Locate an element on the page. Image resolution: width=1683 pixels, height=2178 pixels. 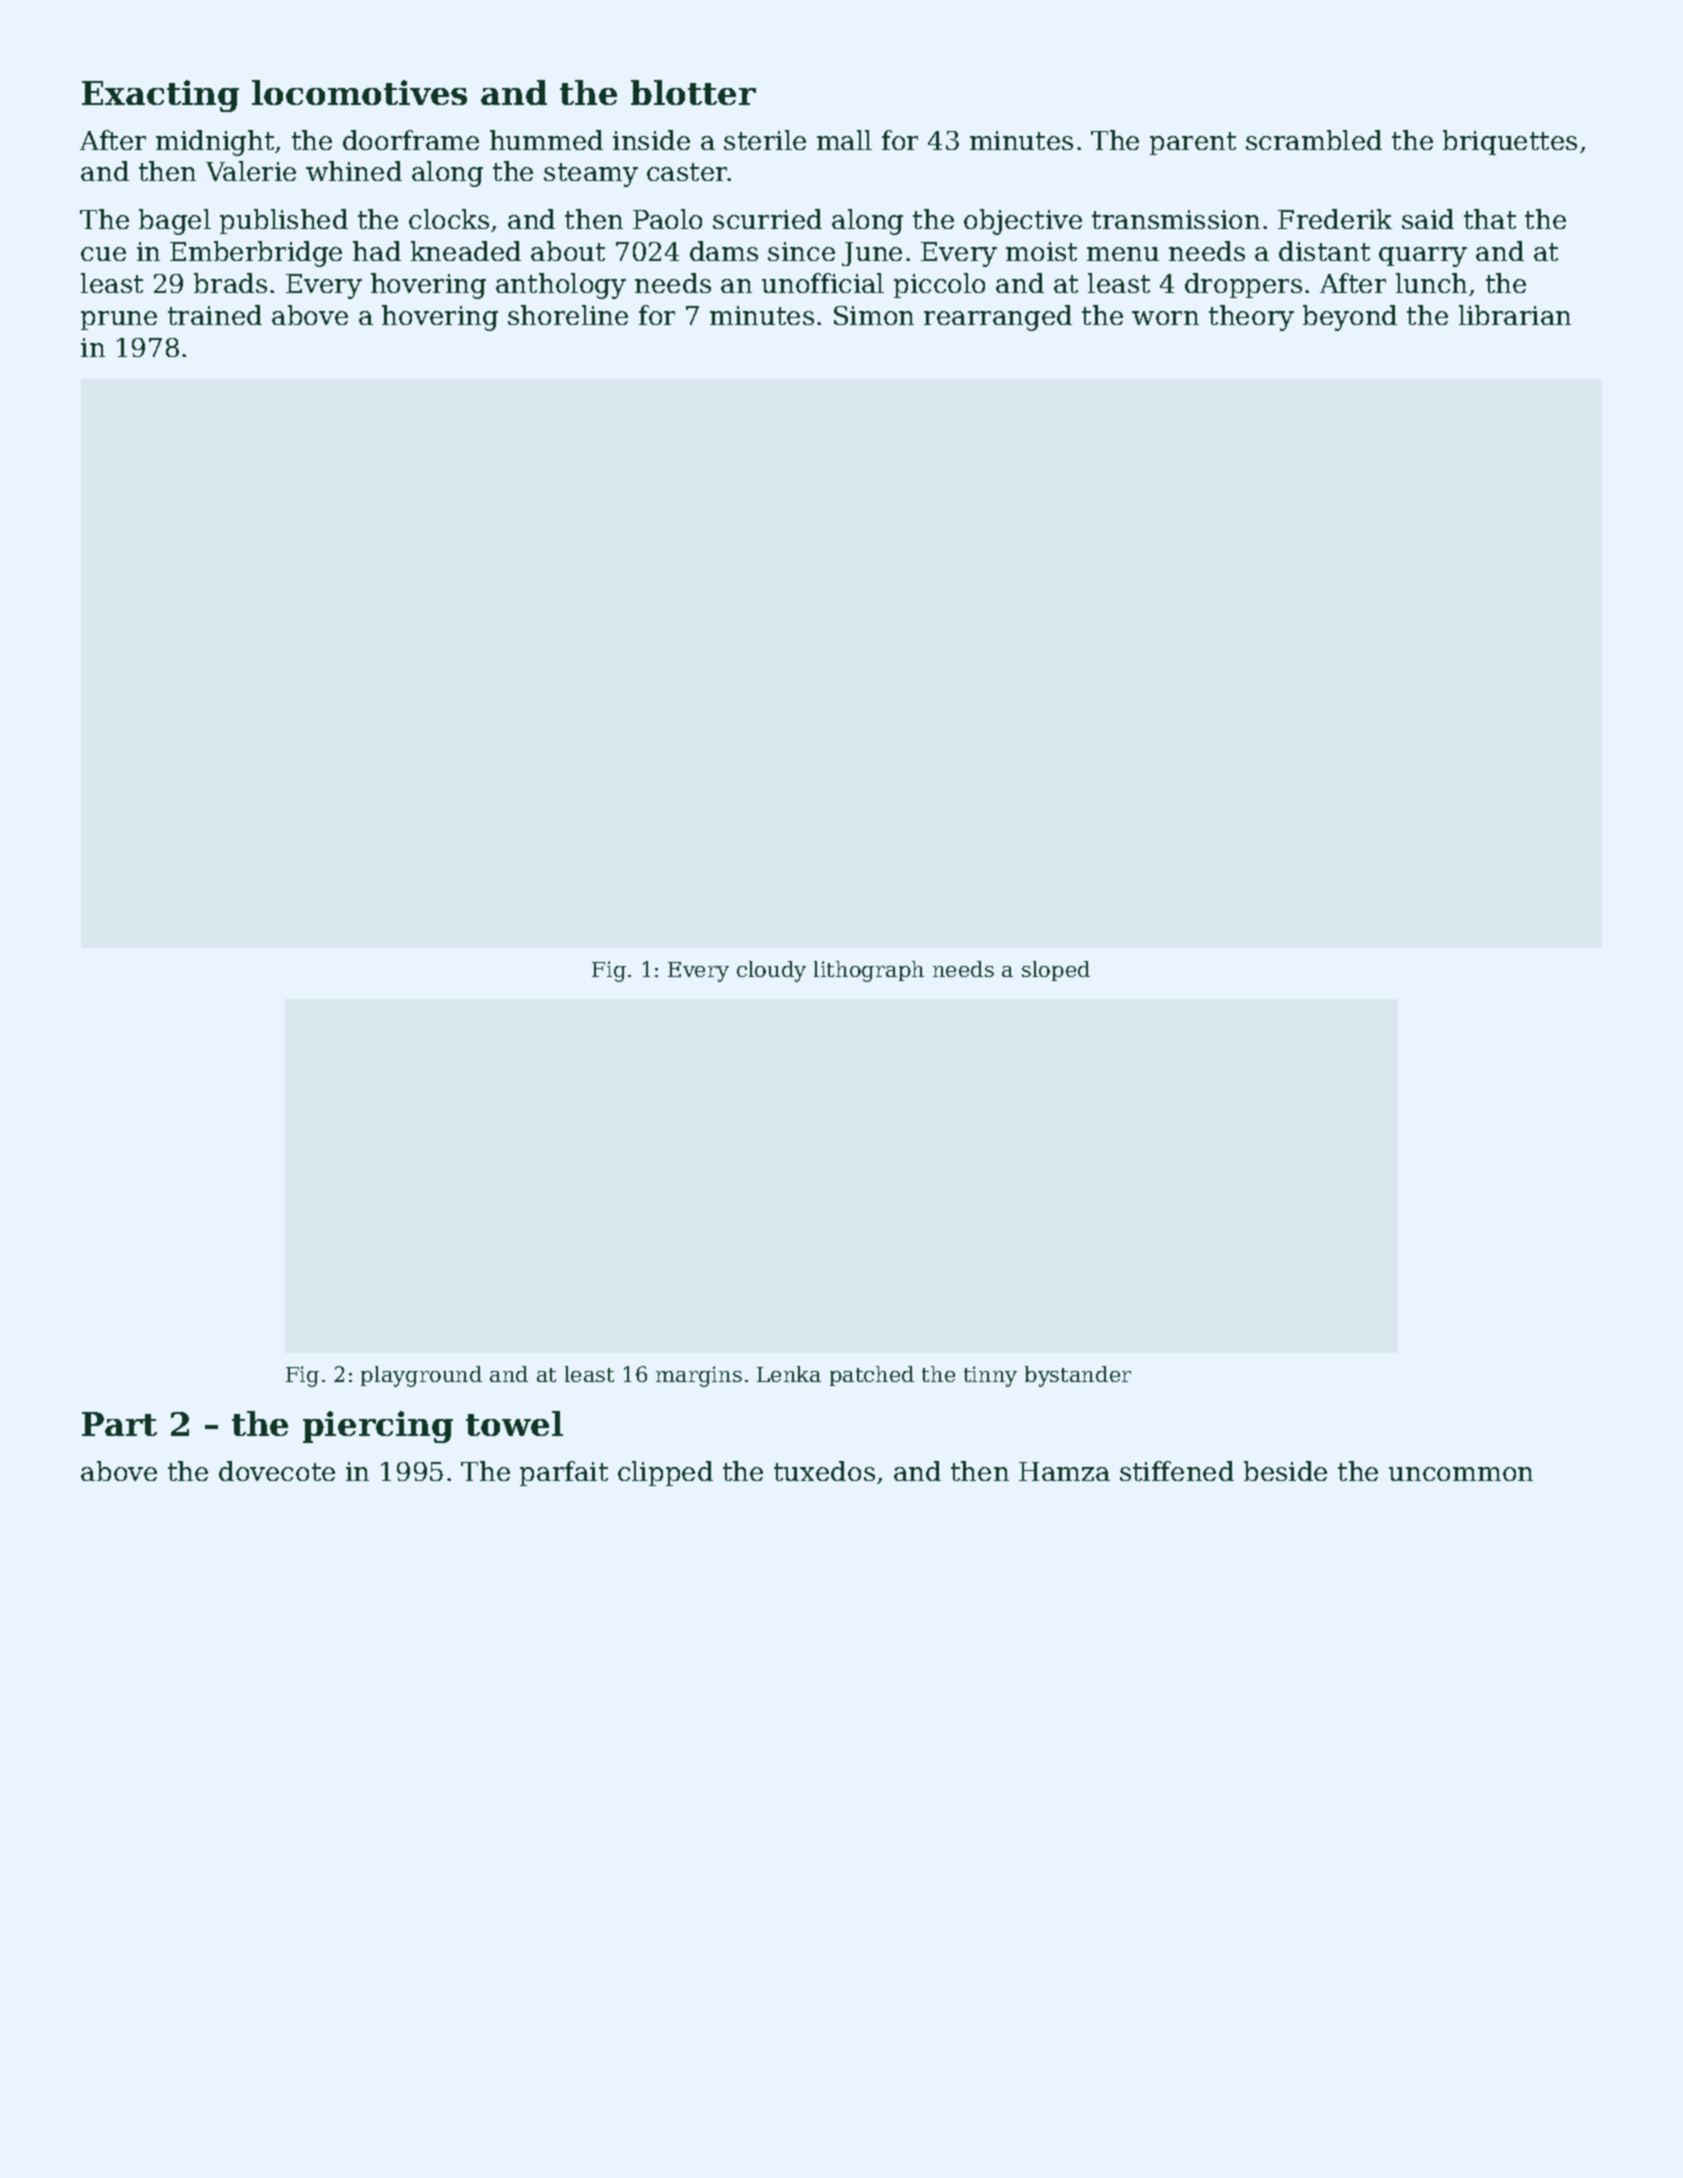
trained is located at coordinates (215, 315).
